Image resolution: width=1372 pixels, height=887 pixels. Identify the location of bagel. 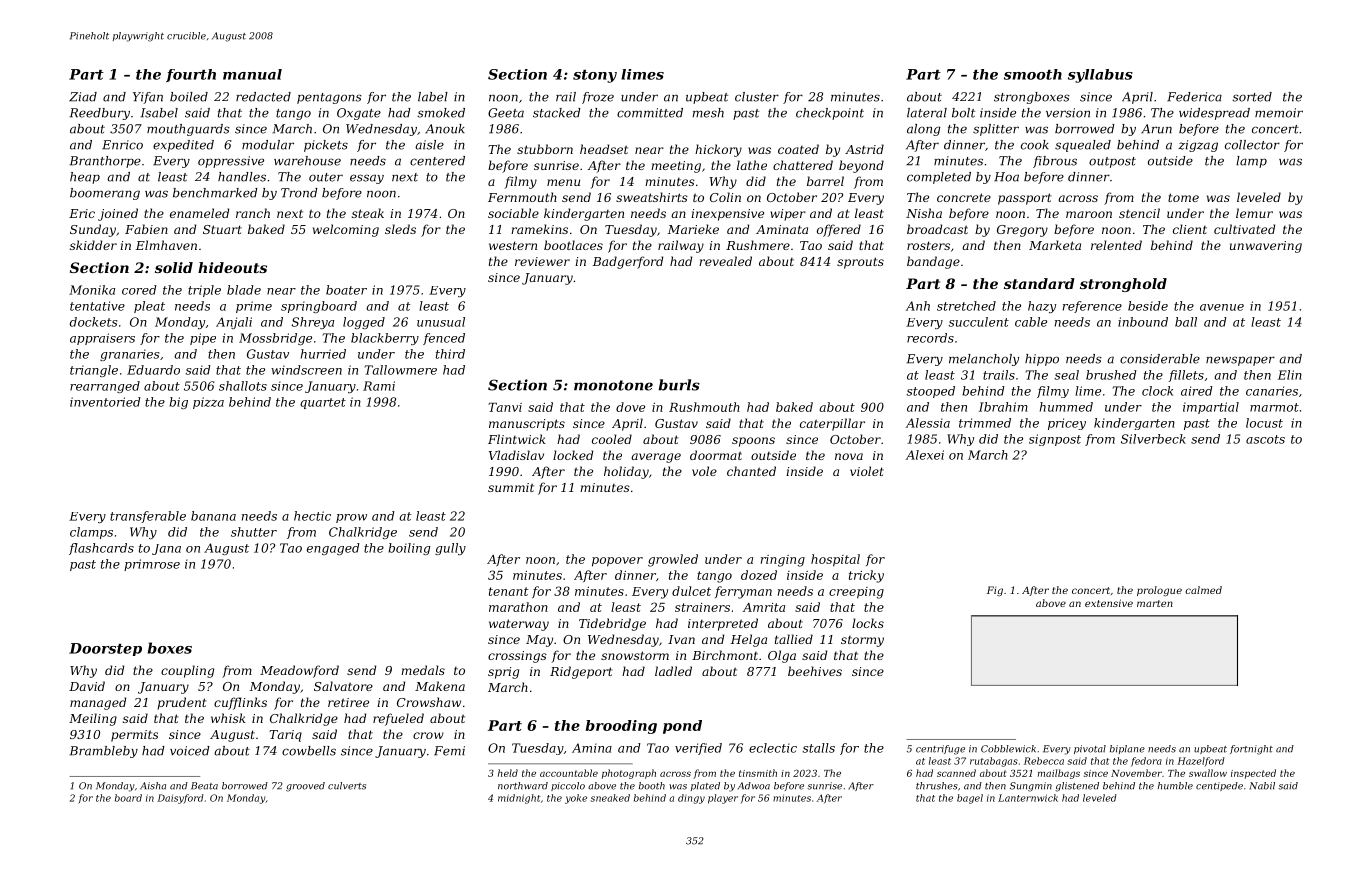
(970, 799).
